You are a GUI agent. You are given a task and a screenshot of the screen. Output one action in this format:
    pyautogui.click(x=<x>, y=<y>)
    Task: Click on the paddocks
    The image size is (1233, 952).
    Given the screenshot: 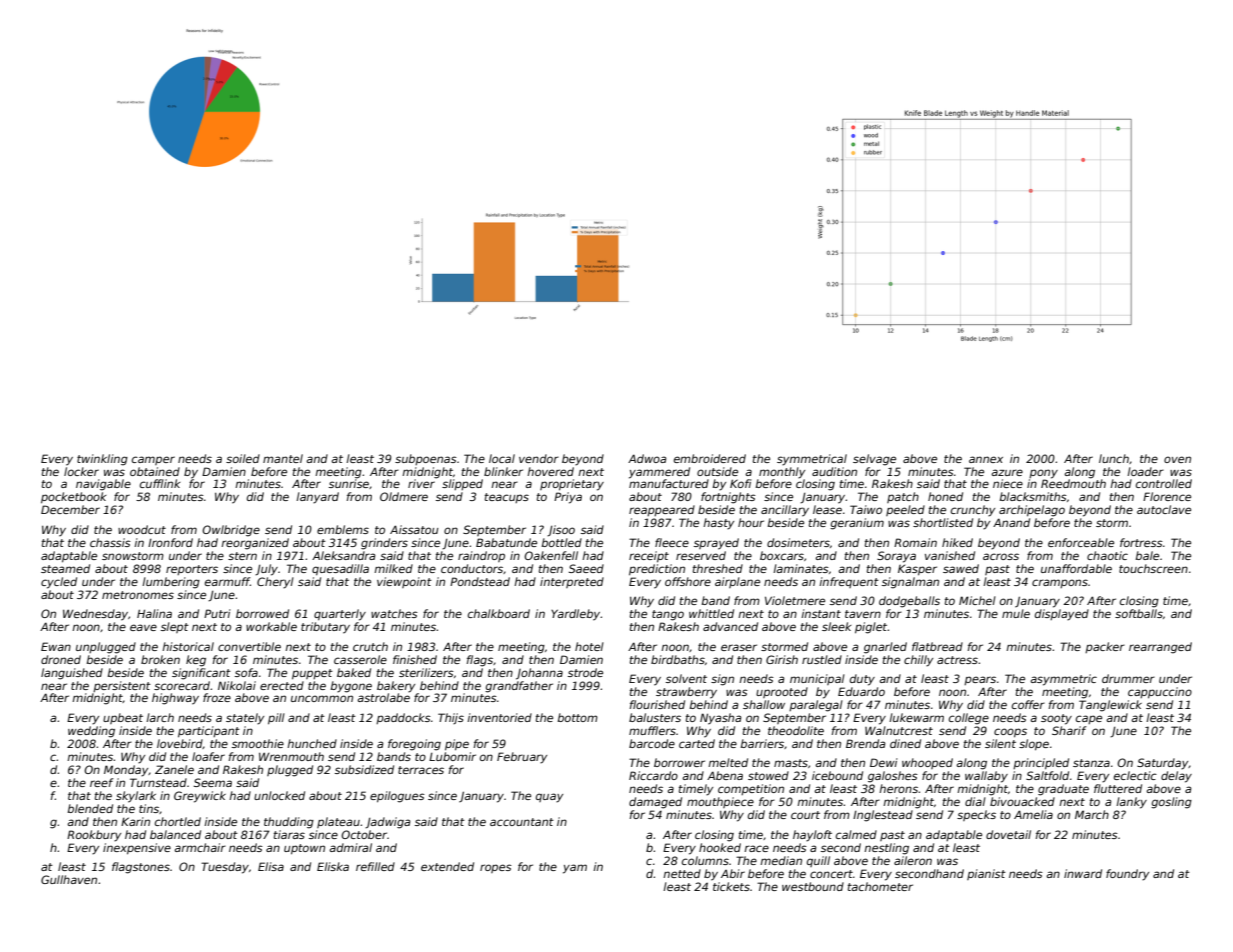 What is the action you would take?
    pyautogui.click(x=403, y=718)
